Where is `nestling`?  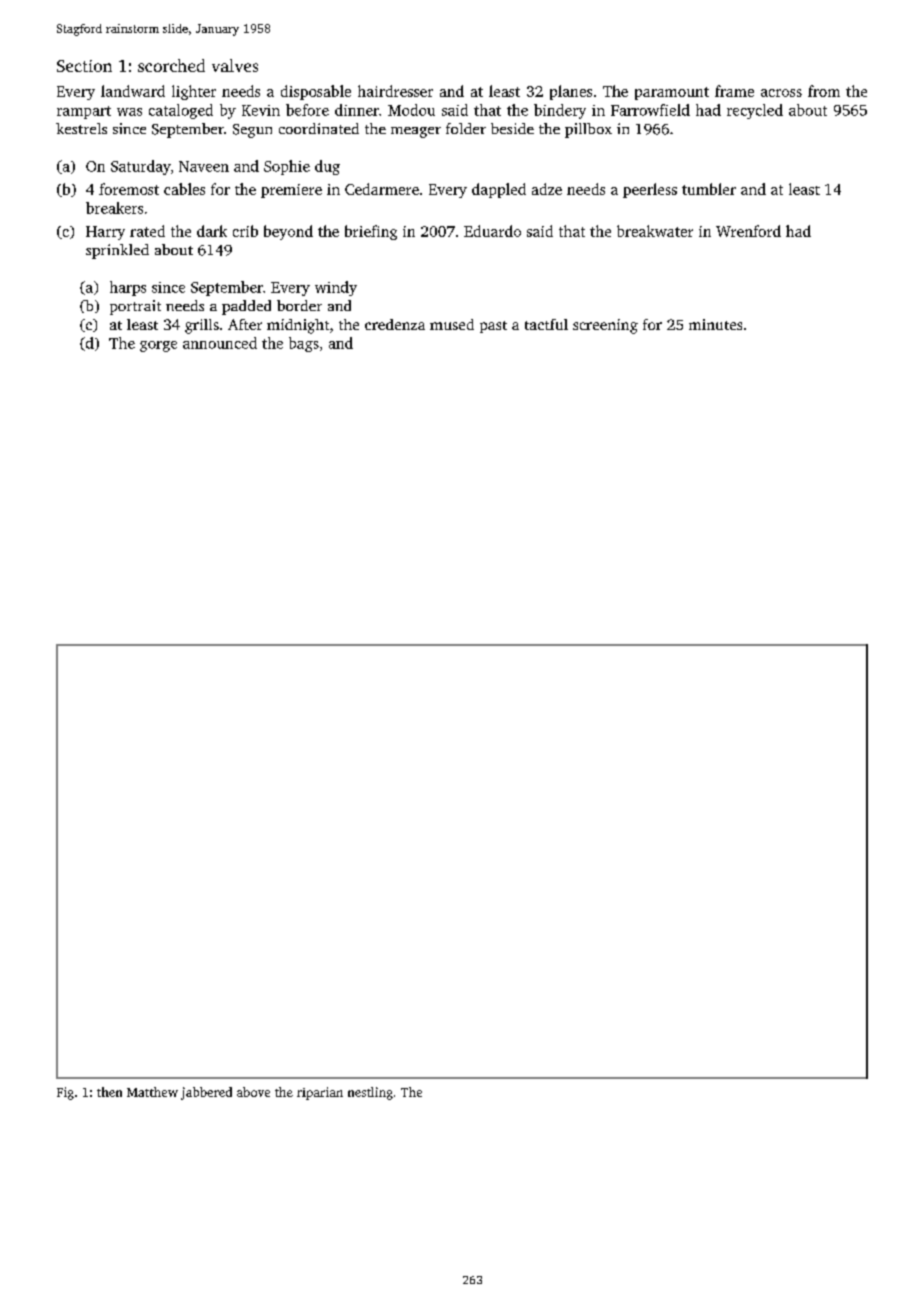 nestling is located at coordinates (370, 1093).
